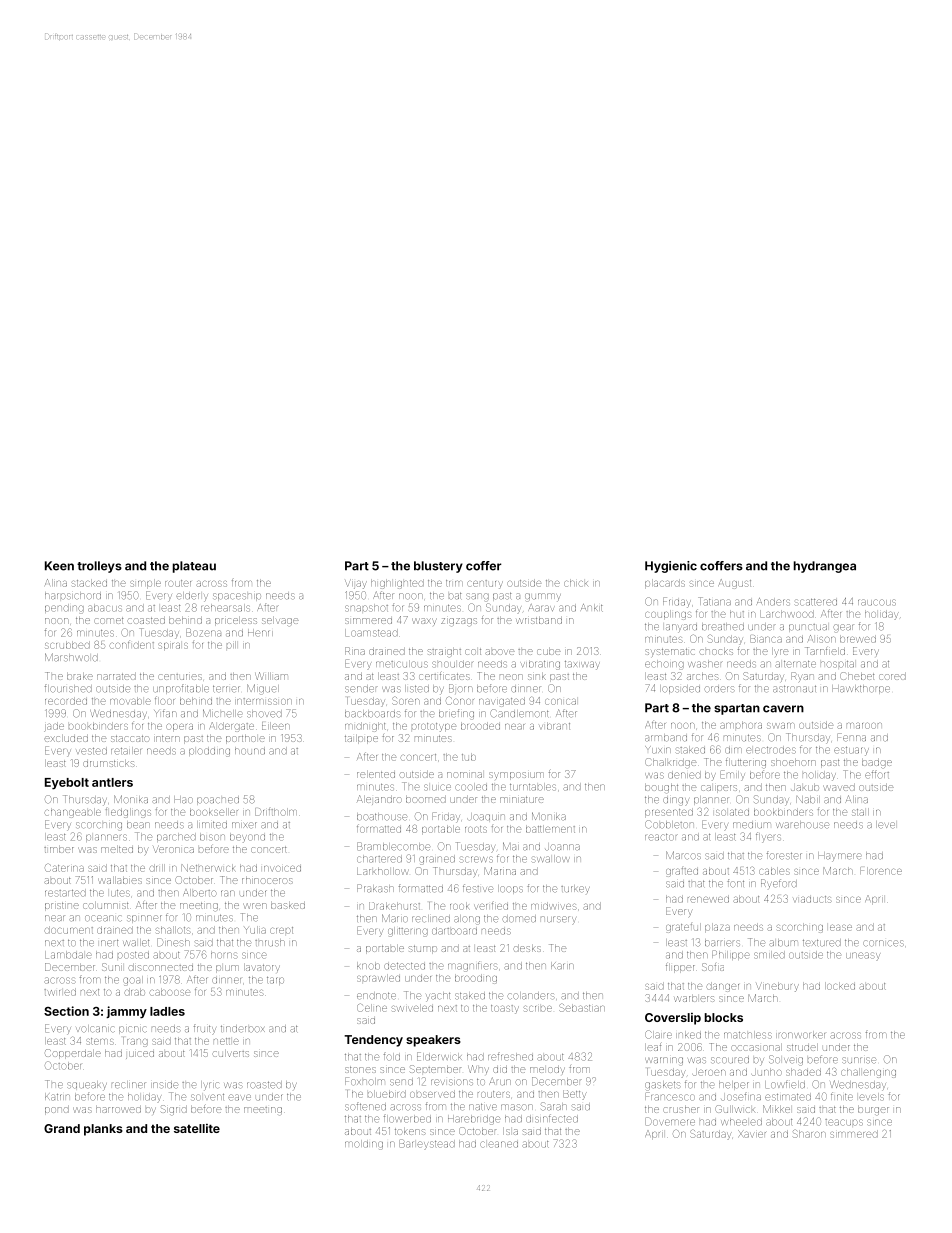 The image size is (952, 1233). What do you see at coordinates (499, 1144) in the screenshot?
I see `cleaned` at bounding box center [499, 1144].
